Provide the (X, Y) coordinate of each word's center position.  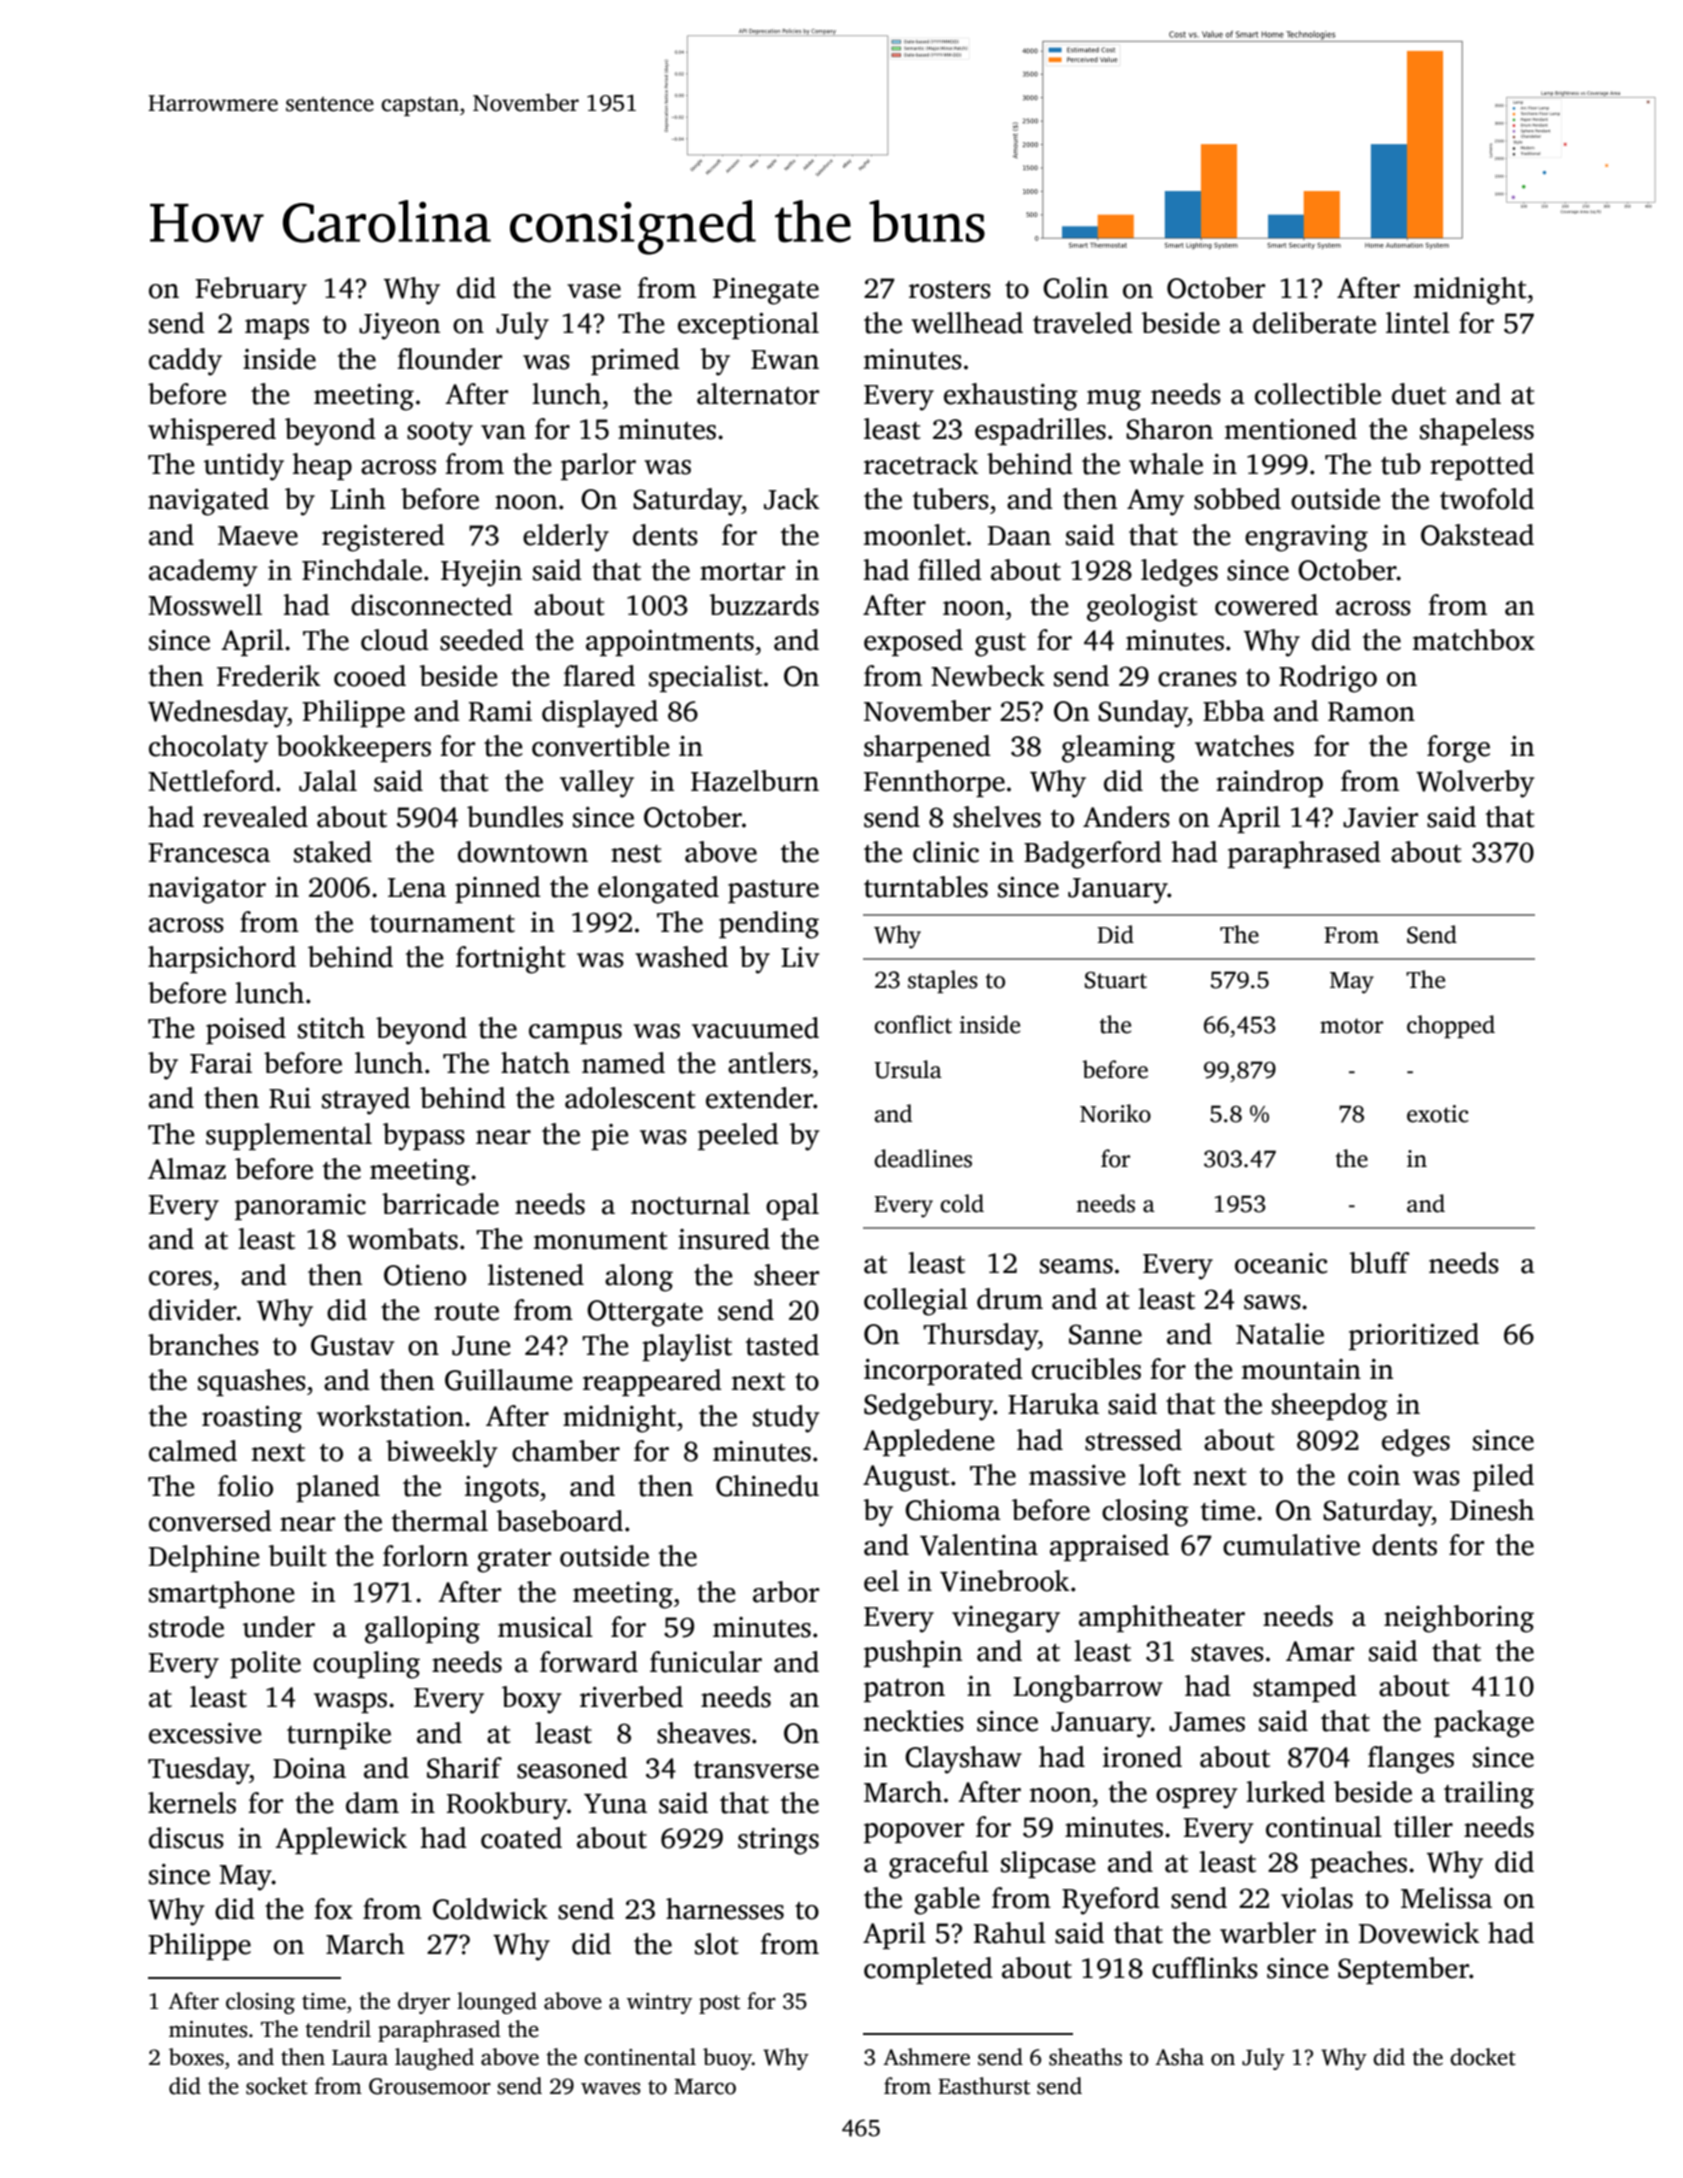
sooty (440, 434)
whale (1166, 464)
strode (186, 1627)
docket (1483, 2057)
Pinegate (766, 291)
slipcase (1048, 1864)
